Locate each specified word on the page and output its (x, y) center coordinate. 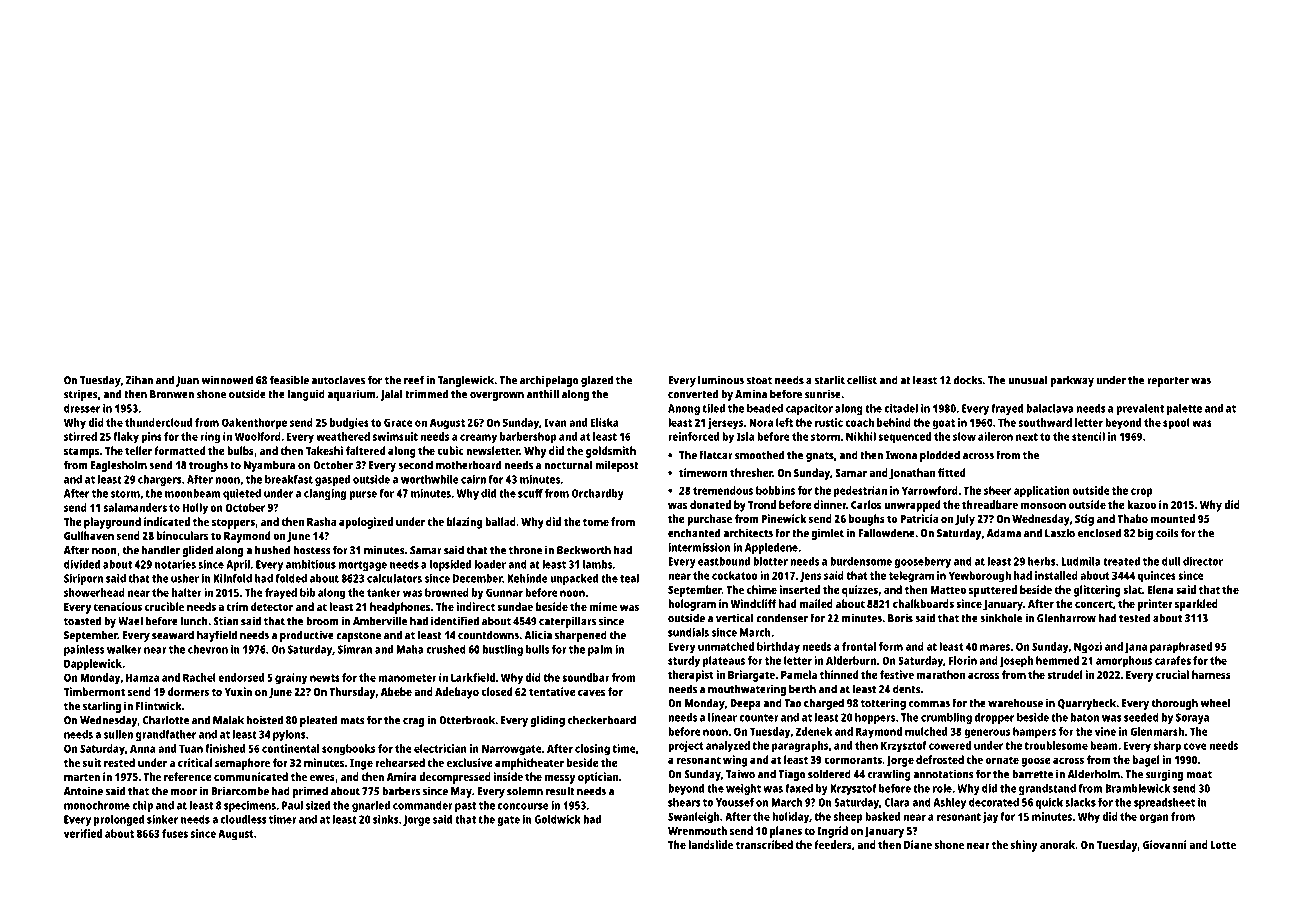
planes (786, 832)
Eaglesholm (118, 466)
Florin (963, 660)
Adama (1004, 533)
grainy (291, 679)
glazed (597, 381)
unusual (1027, 380)
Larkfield (473, 677)
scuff (530, 493)
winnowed (227, 380)
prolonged (119, 820)
